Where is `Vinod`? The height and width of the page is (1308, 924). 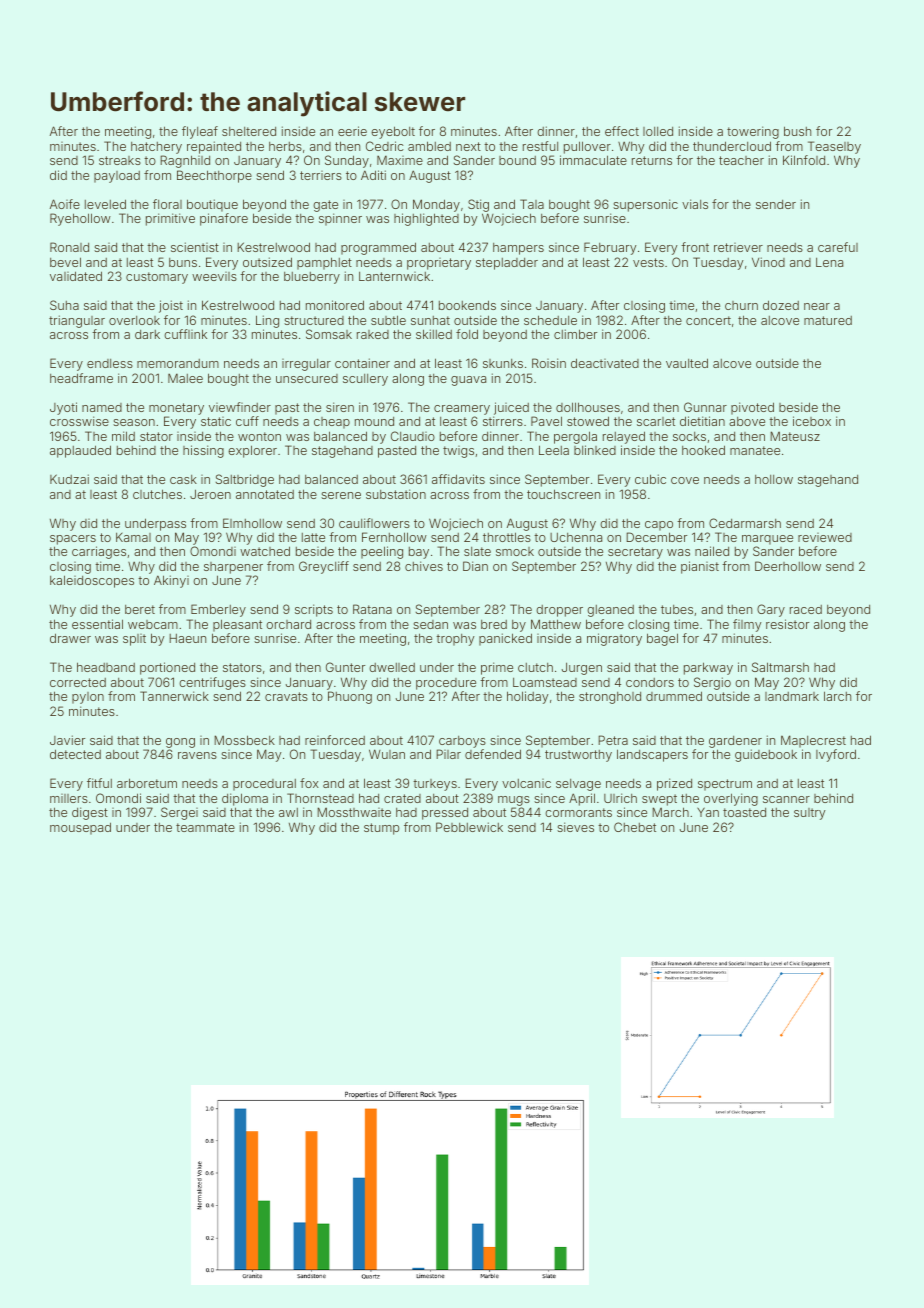
Vinod is located at coordinates (768, 262).
